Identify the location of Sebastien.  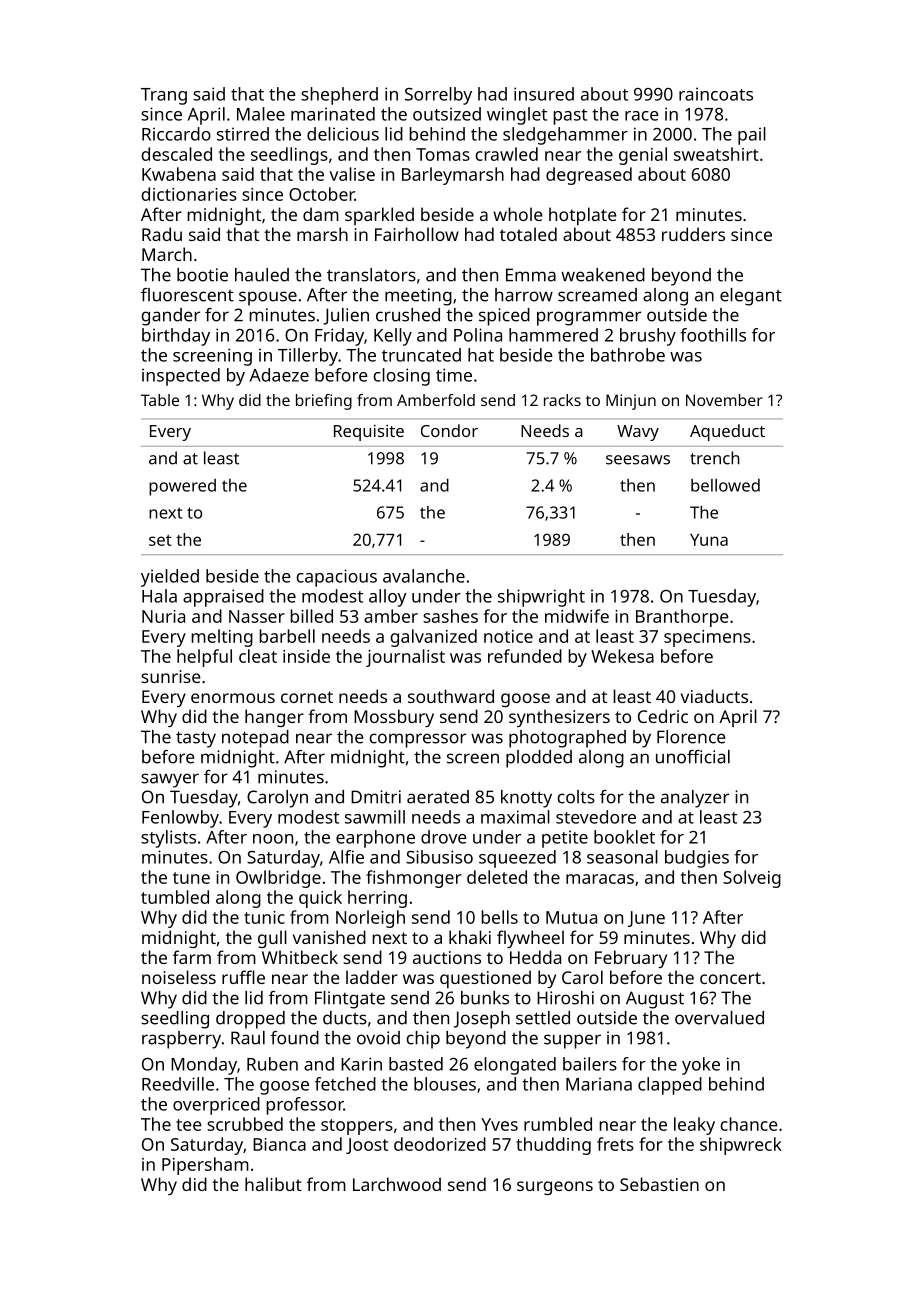
(659, 1184).
